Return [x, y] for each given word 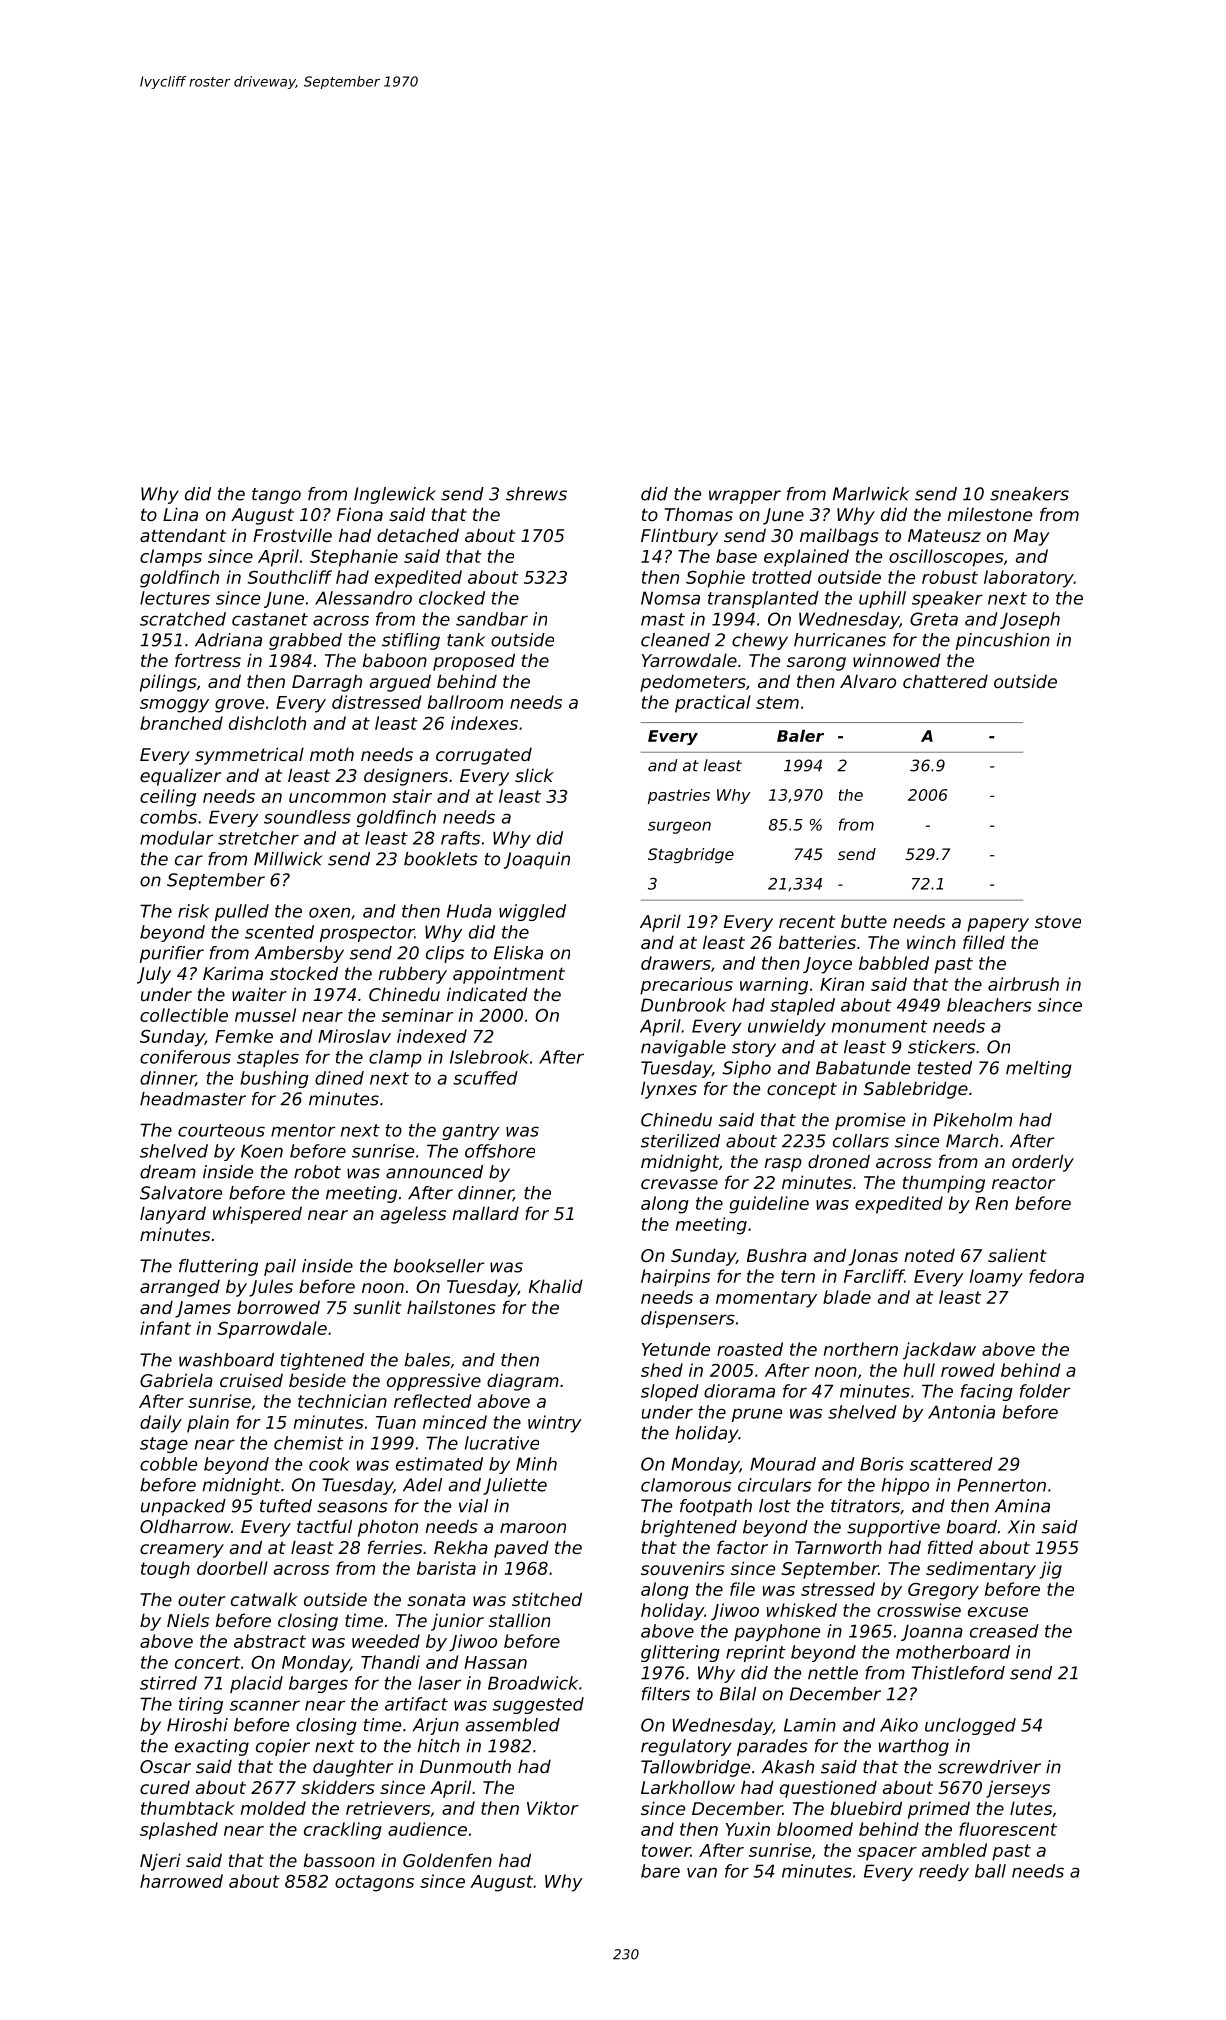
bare [660, 1871]
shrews [536, 494]
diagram [523, 1382]
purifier [172, 954]
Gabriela [176, 1380]
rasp [783, 1165]
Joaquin [537, 860]
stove [1058, 921]
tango [276, 496]
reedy [944, 1872]
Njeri [160, 1862]
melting [1039, 1069]
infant [165, 1328]
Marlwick [871, 494]
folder [1045, 1391]
